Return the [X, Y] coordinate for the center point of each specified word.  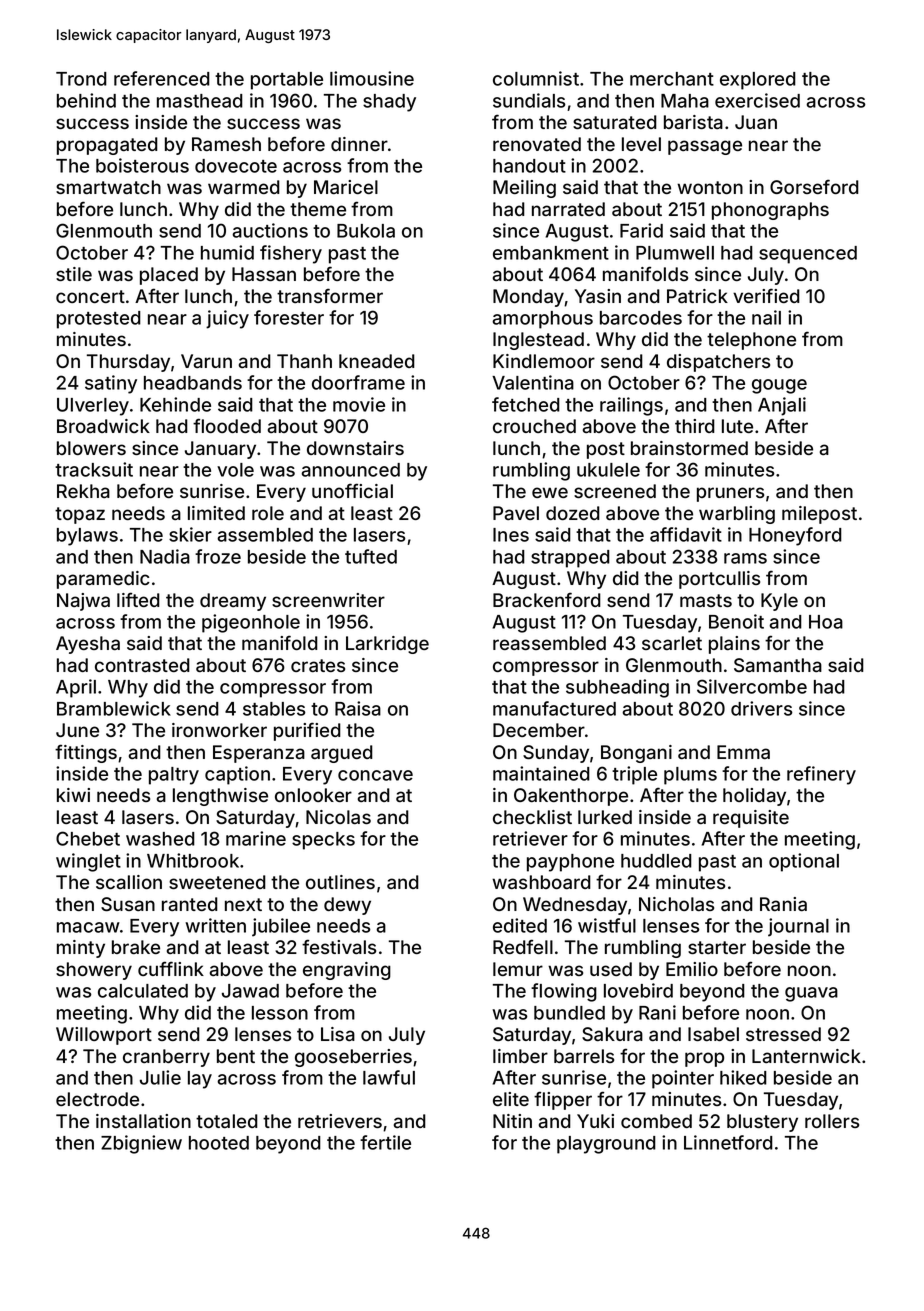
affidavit [686, 534]
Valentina [533, 382]
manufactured [554, 708]
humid [227, 252]
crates [318, 665]
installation [143, 1121]
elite [511, 1099]
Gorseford [814, 186]
